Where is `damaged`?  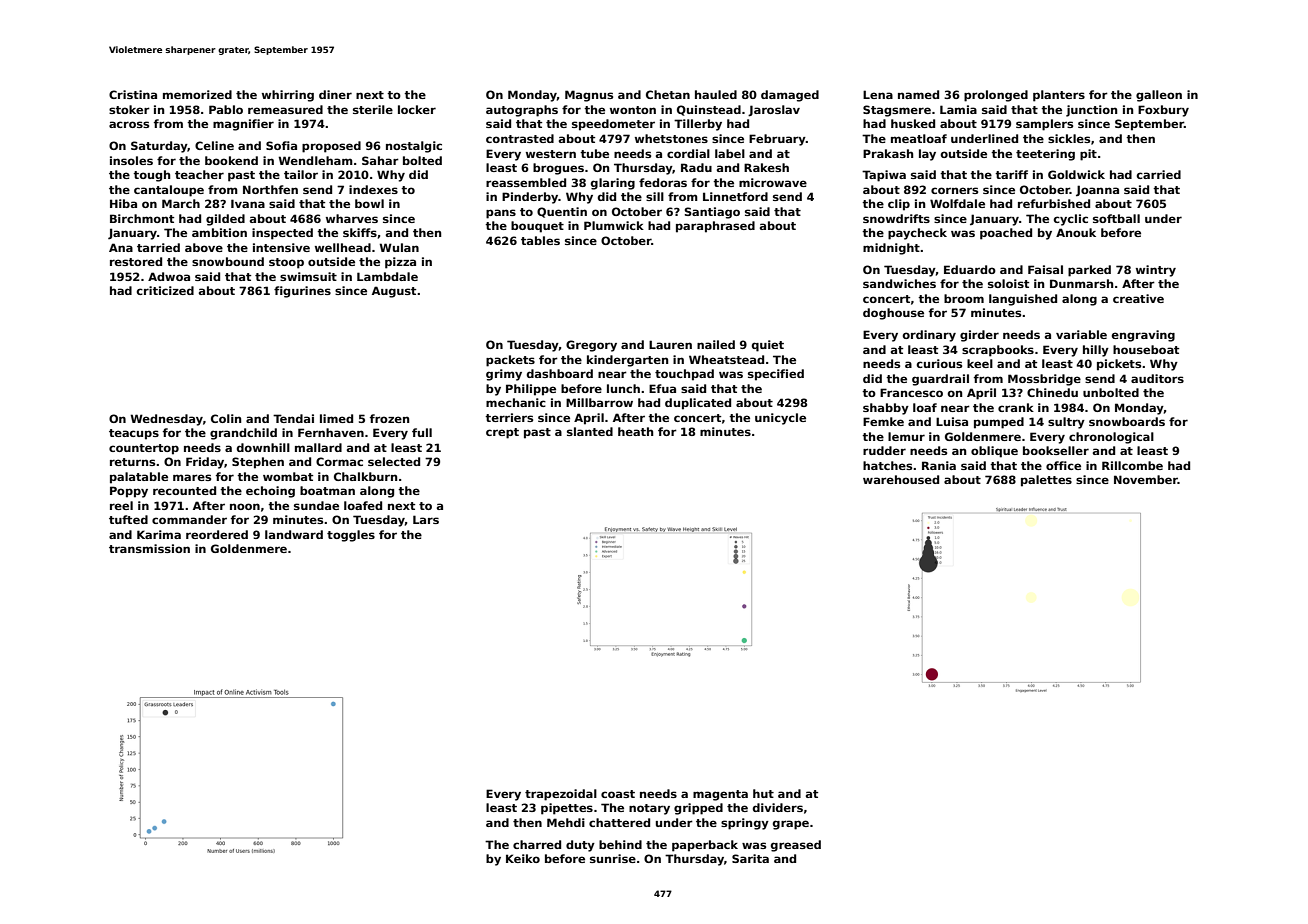
damaged is located at coordinates (790, 96).
